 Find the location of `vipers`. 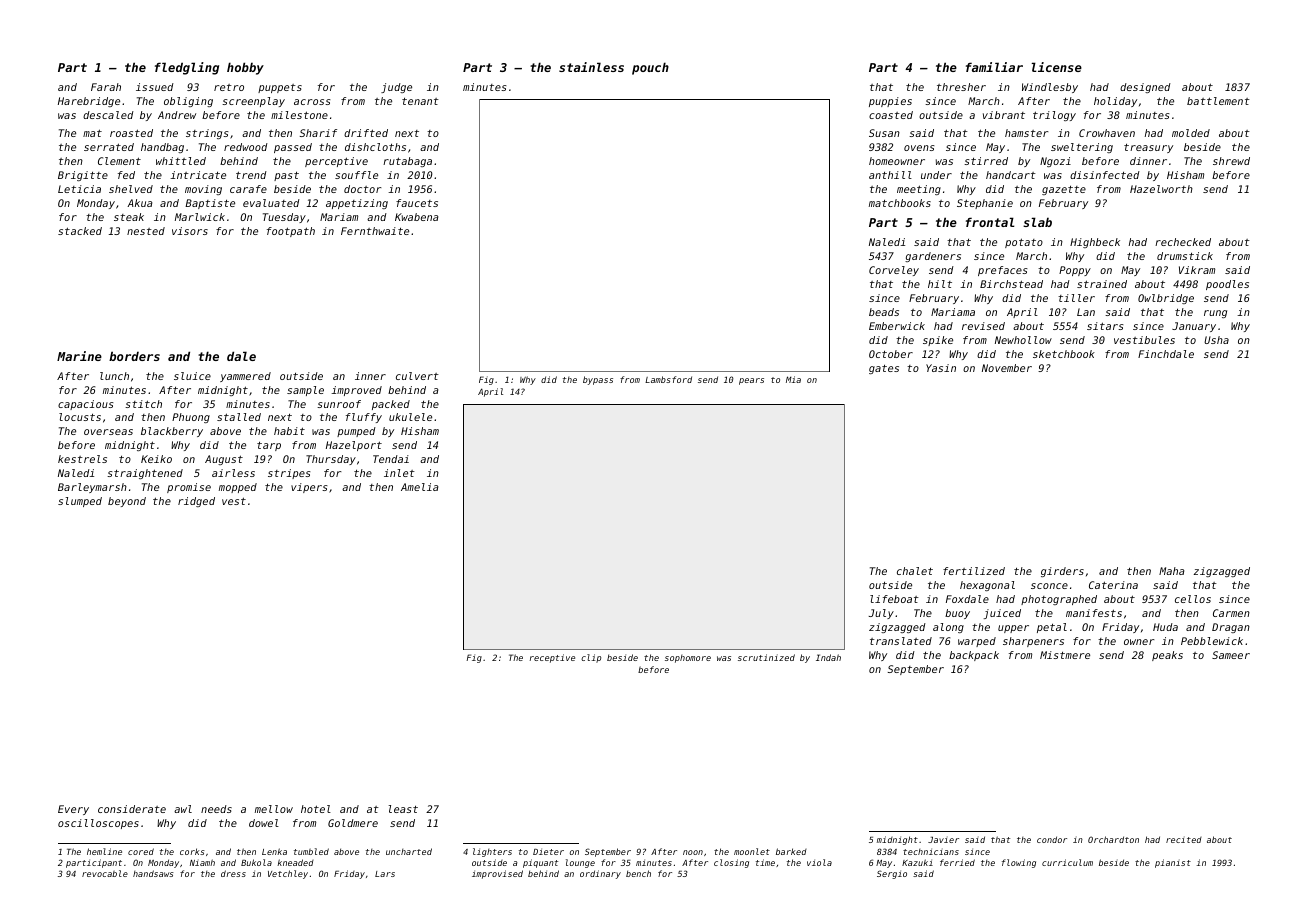

vipers is located at coordinates (309, 488).
